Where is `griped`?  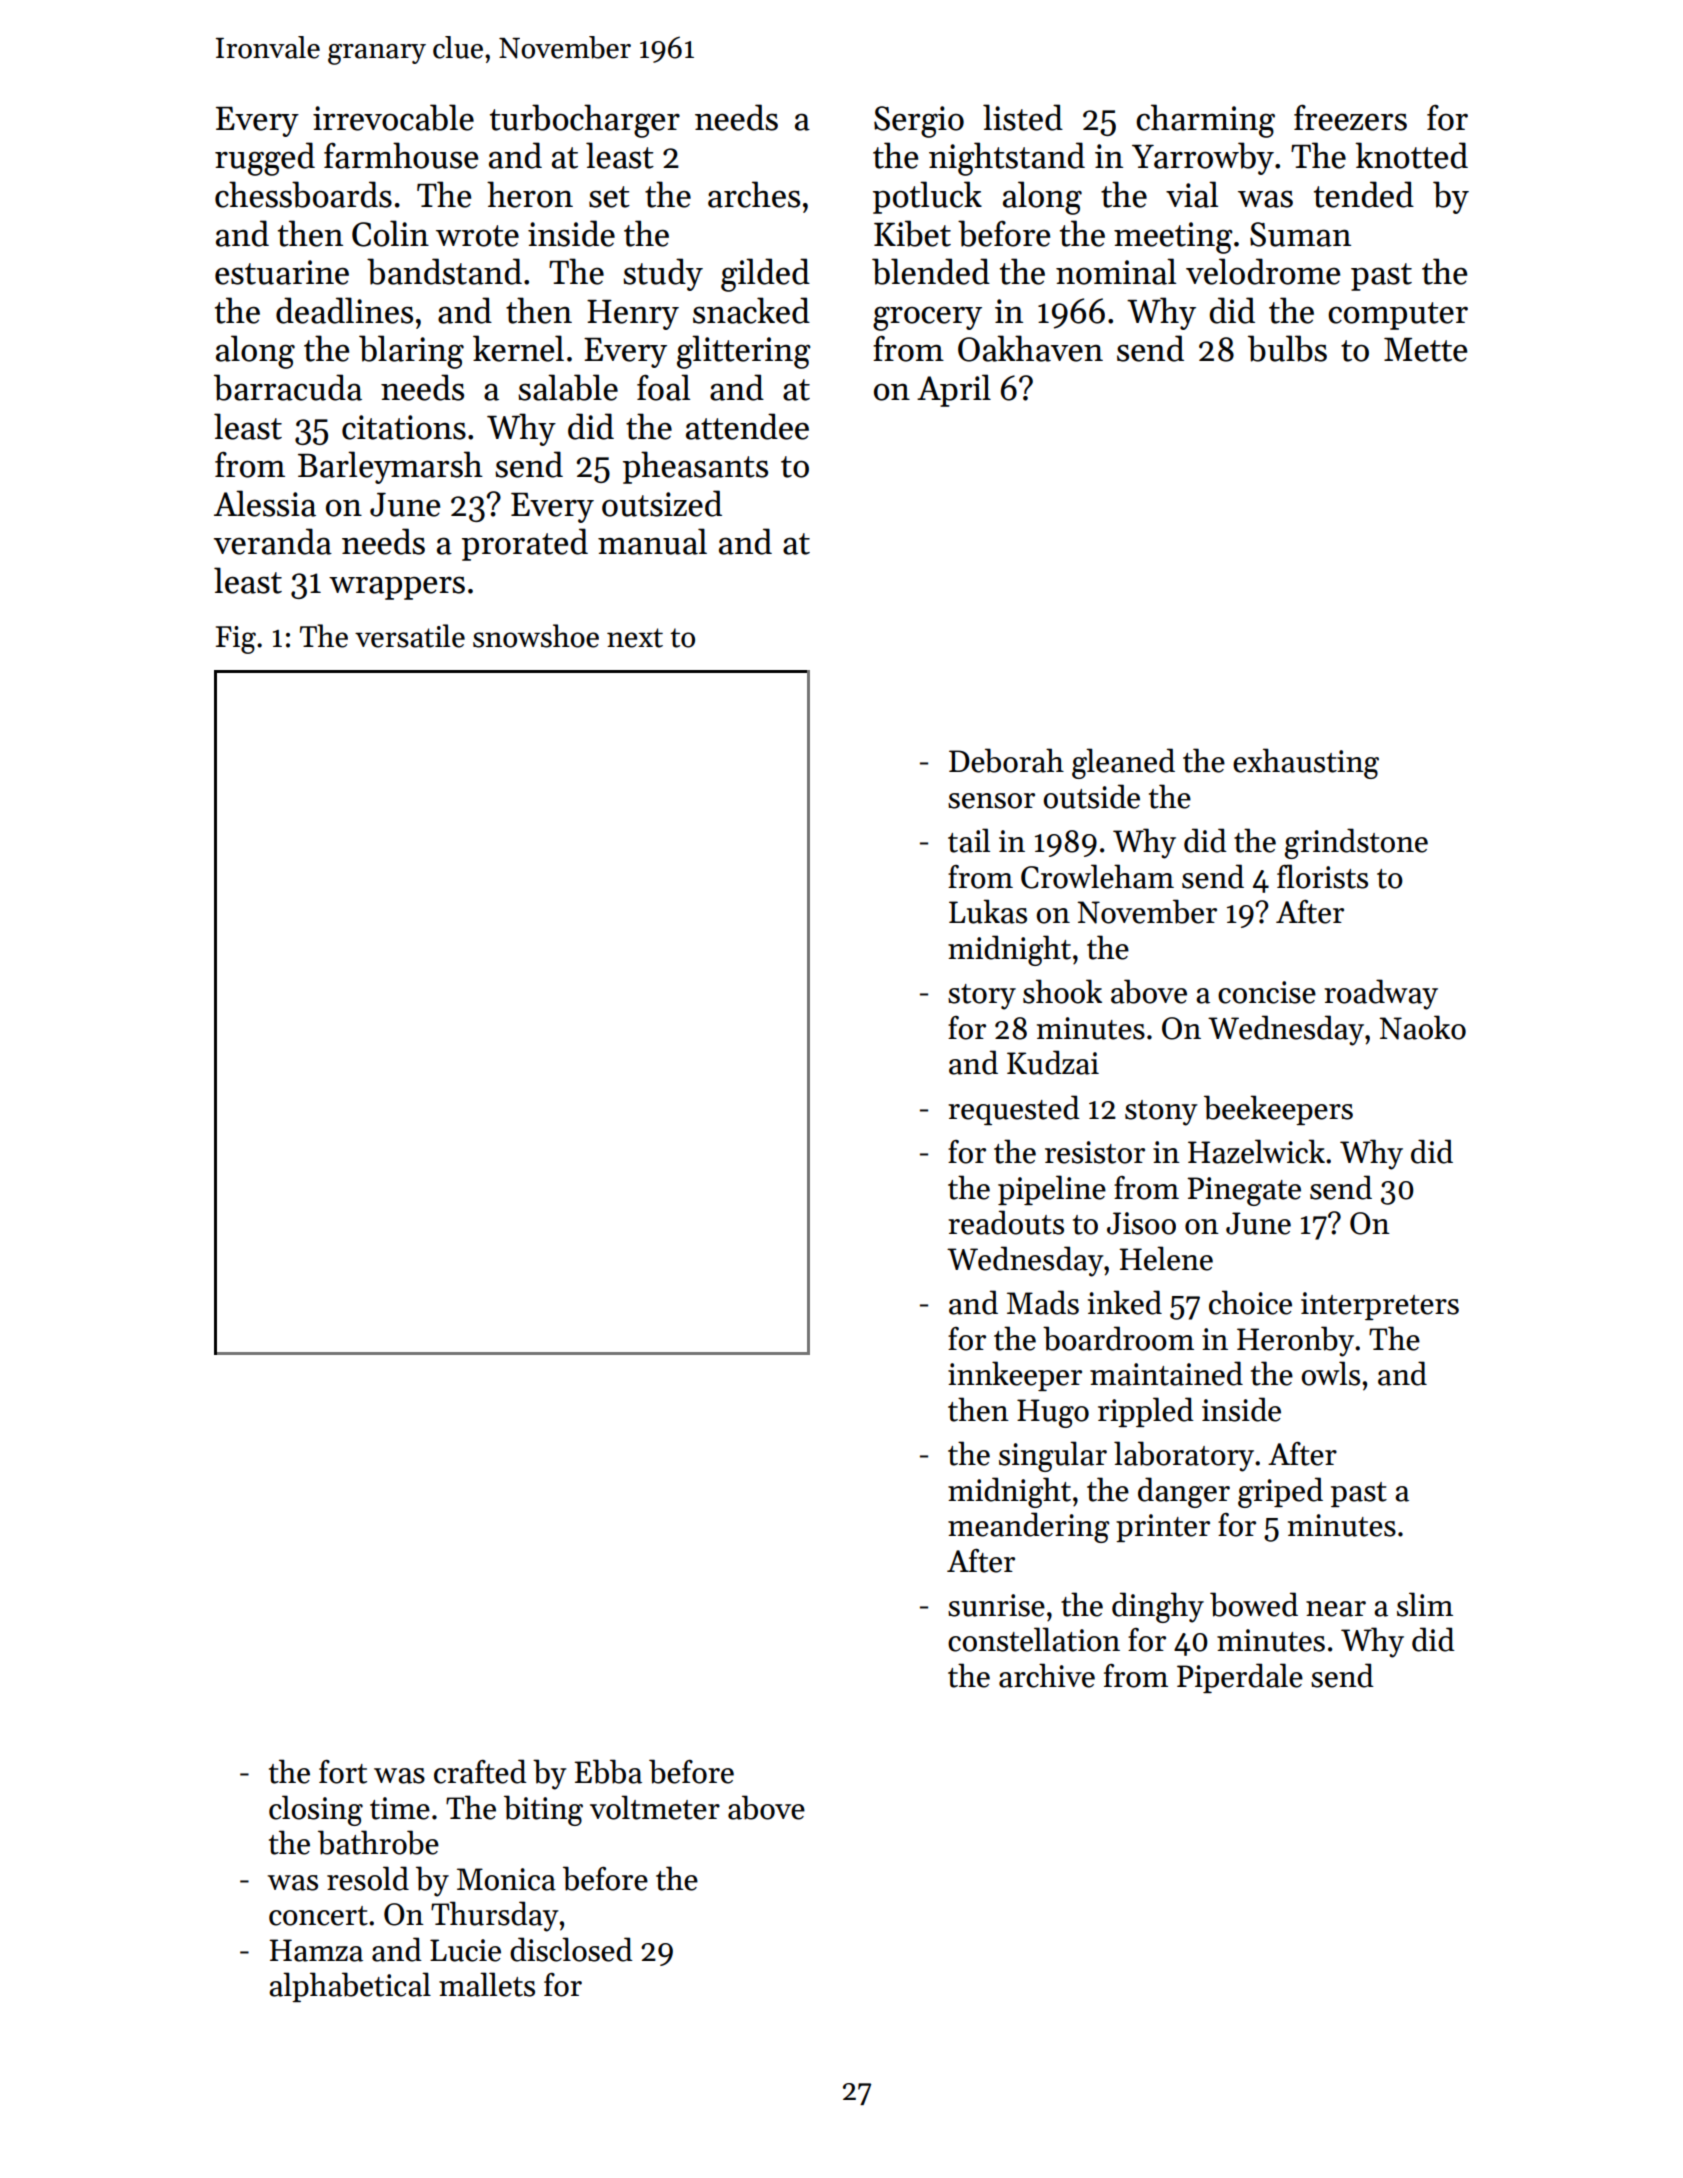
griped is located at coordinates (1280, 1492).
